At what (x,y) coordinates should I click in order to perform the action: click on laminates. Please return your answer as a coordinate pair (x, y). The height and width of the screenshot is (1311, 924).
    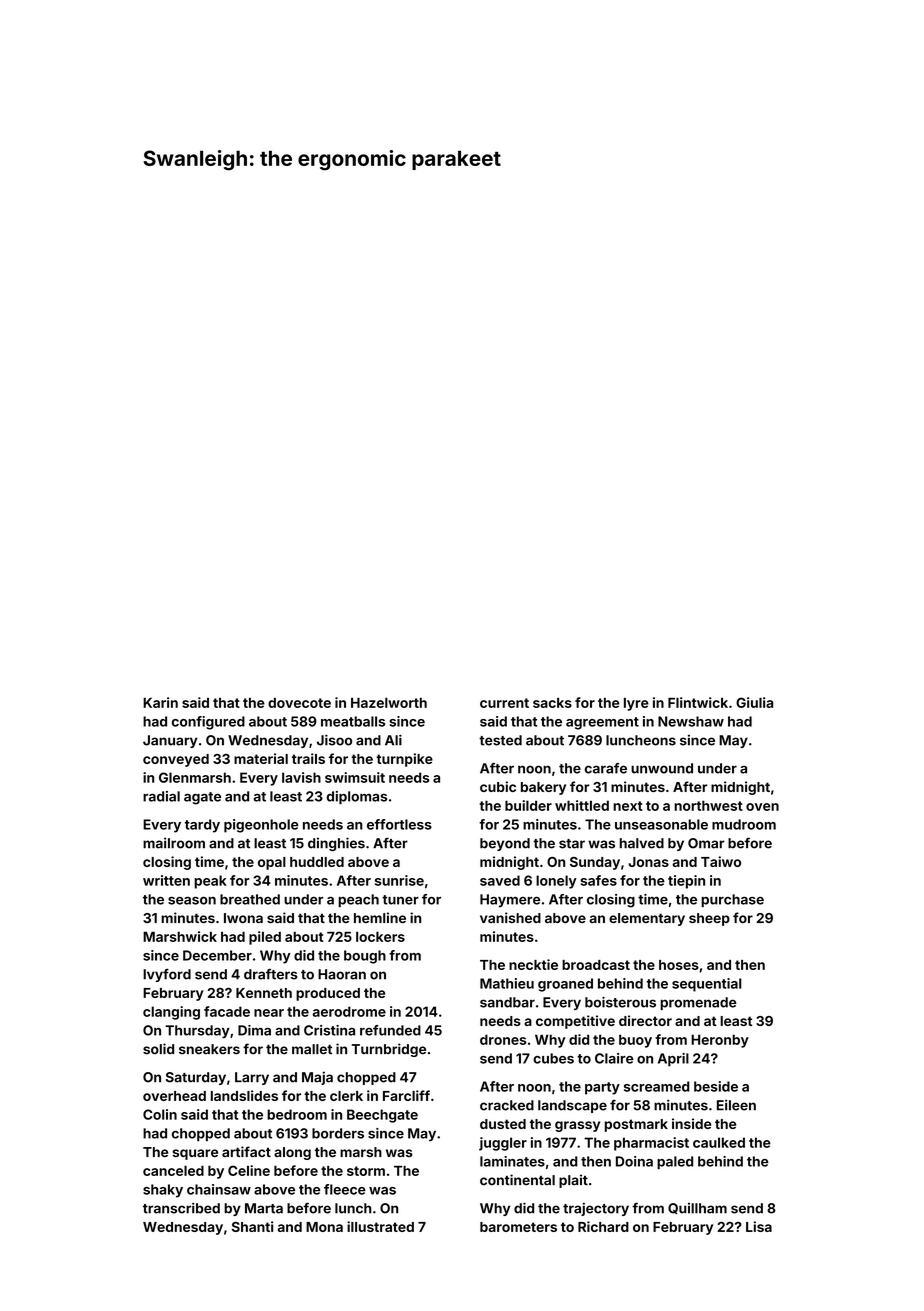
    Looking at the image, I should click on (512, 1161).
